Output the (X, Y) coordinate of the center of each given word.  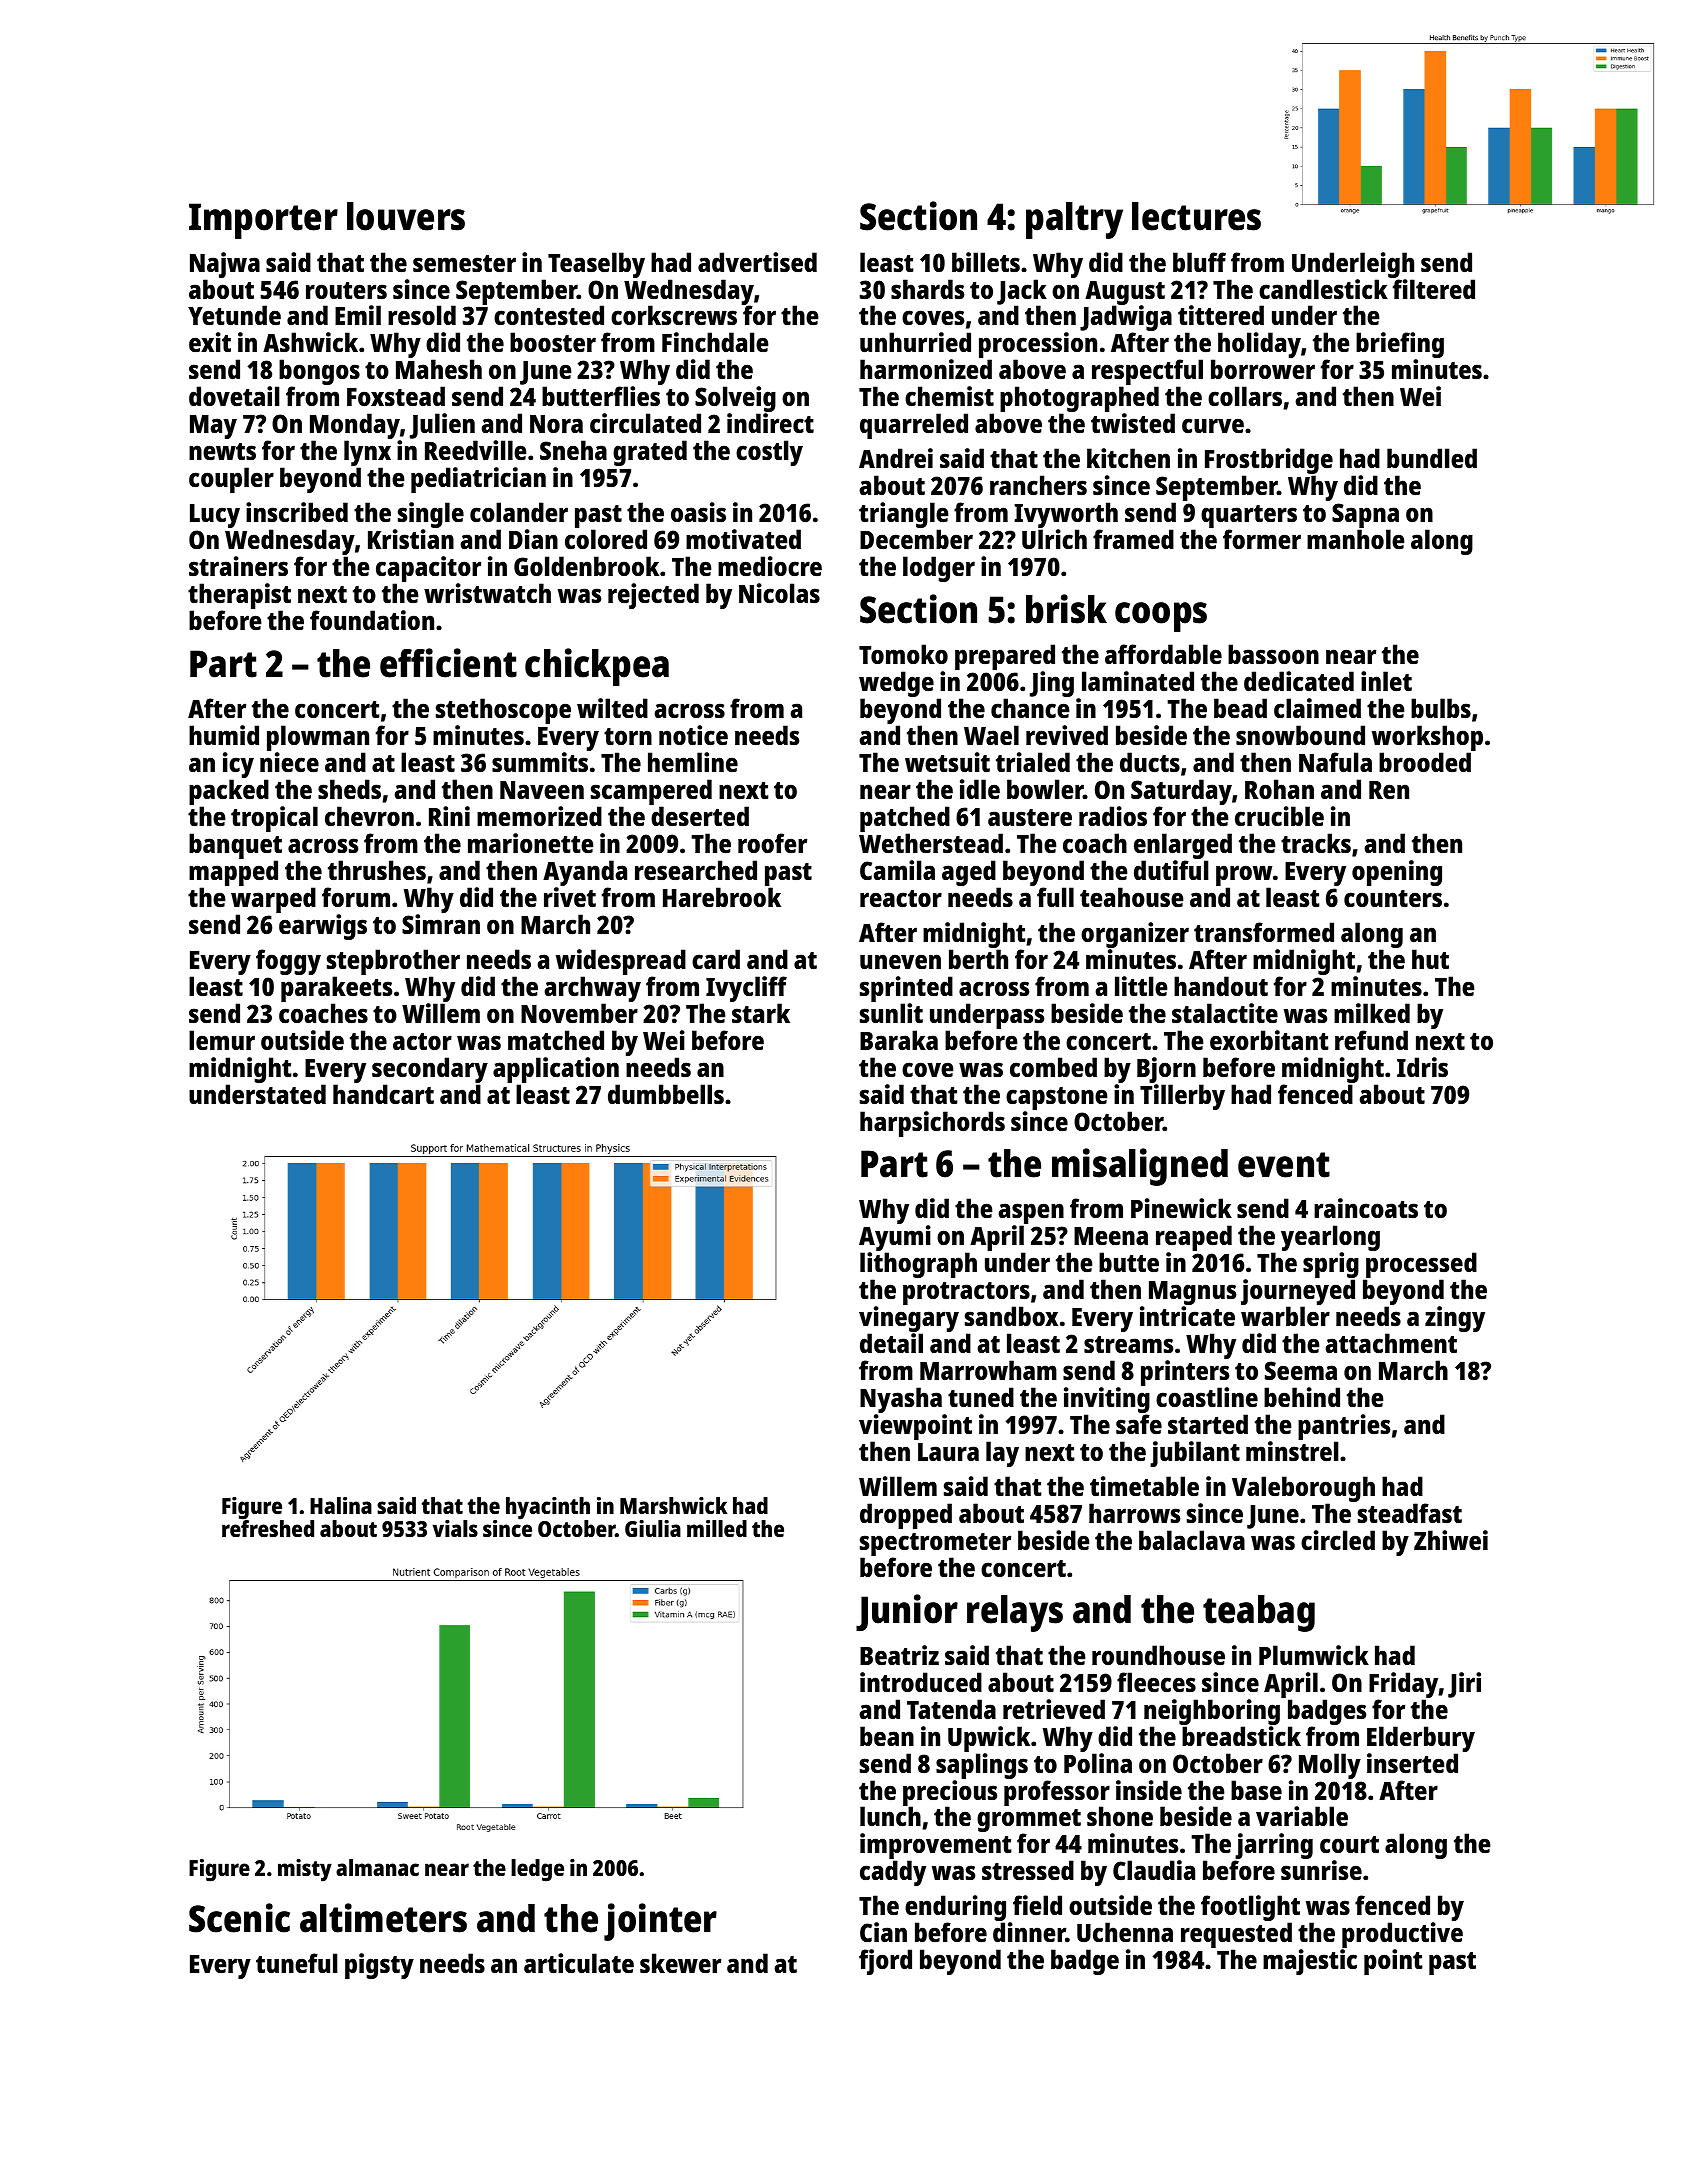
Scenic (239, 1918)
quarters (1249, 517)
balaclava (1192, 1540)
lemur (222, 1040)
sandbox (1011, 1316)
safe (1139, 1424)
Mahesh (439, 369)
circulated (645, 423)
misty (305, 1870)
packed (229, 792)
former (1262, 539)
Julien (443, 427)
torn (628, 736)
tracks (1316, 843)
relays (1015, 1613)
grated (650, 453)
